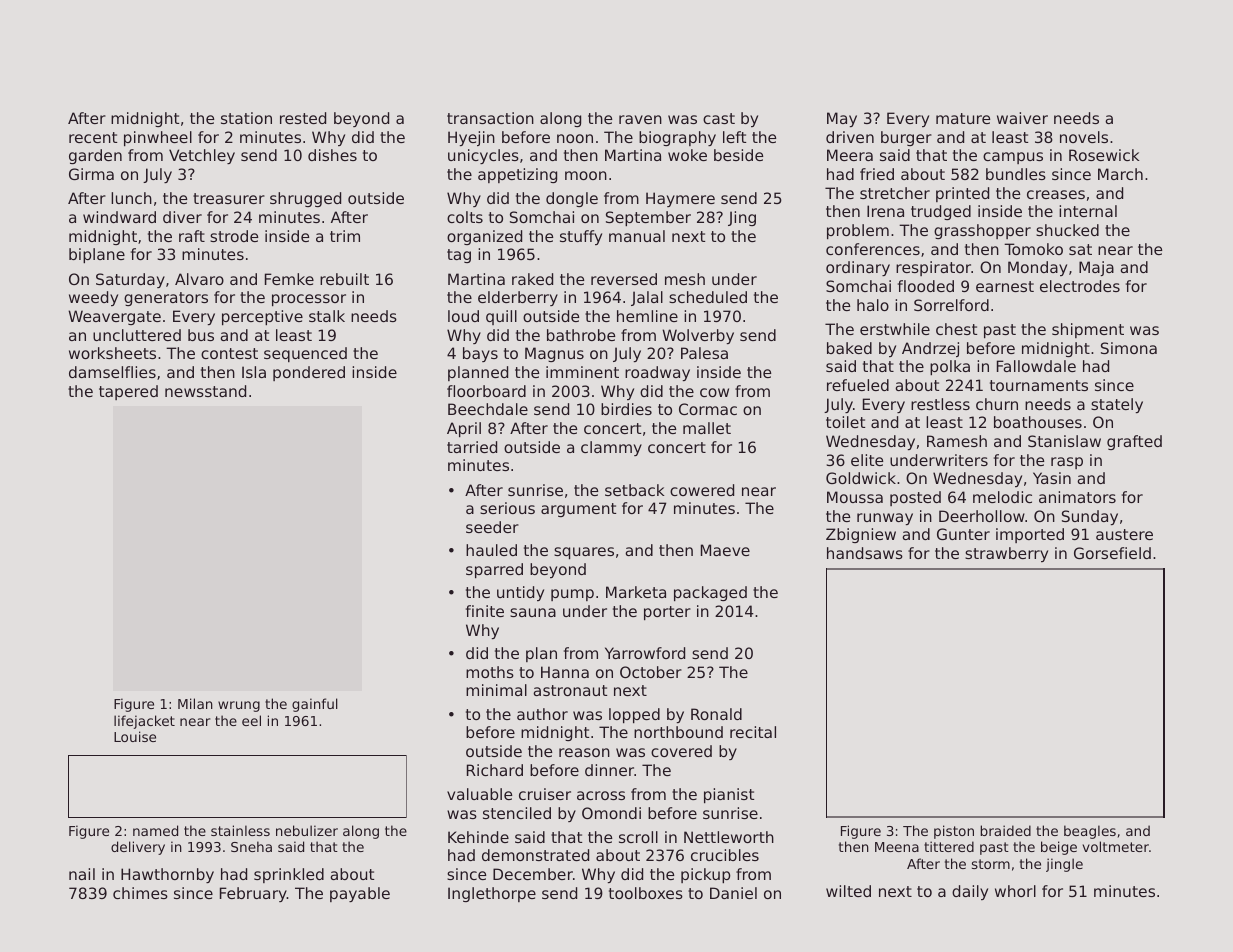  What do you see at coordinates (940, 404) in the document?
I see `restless` at bounding box center [940, 404].
